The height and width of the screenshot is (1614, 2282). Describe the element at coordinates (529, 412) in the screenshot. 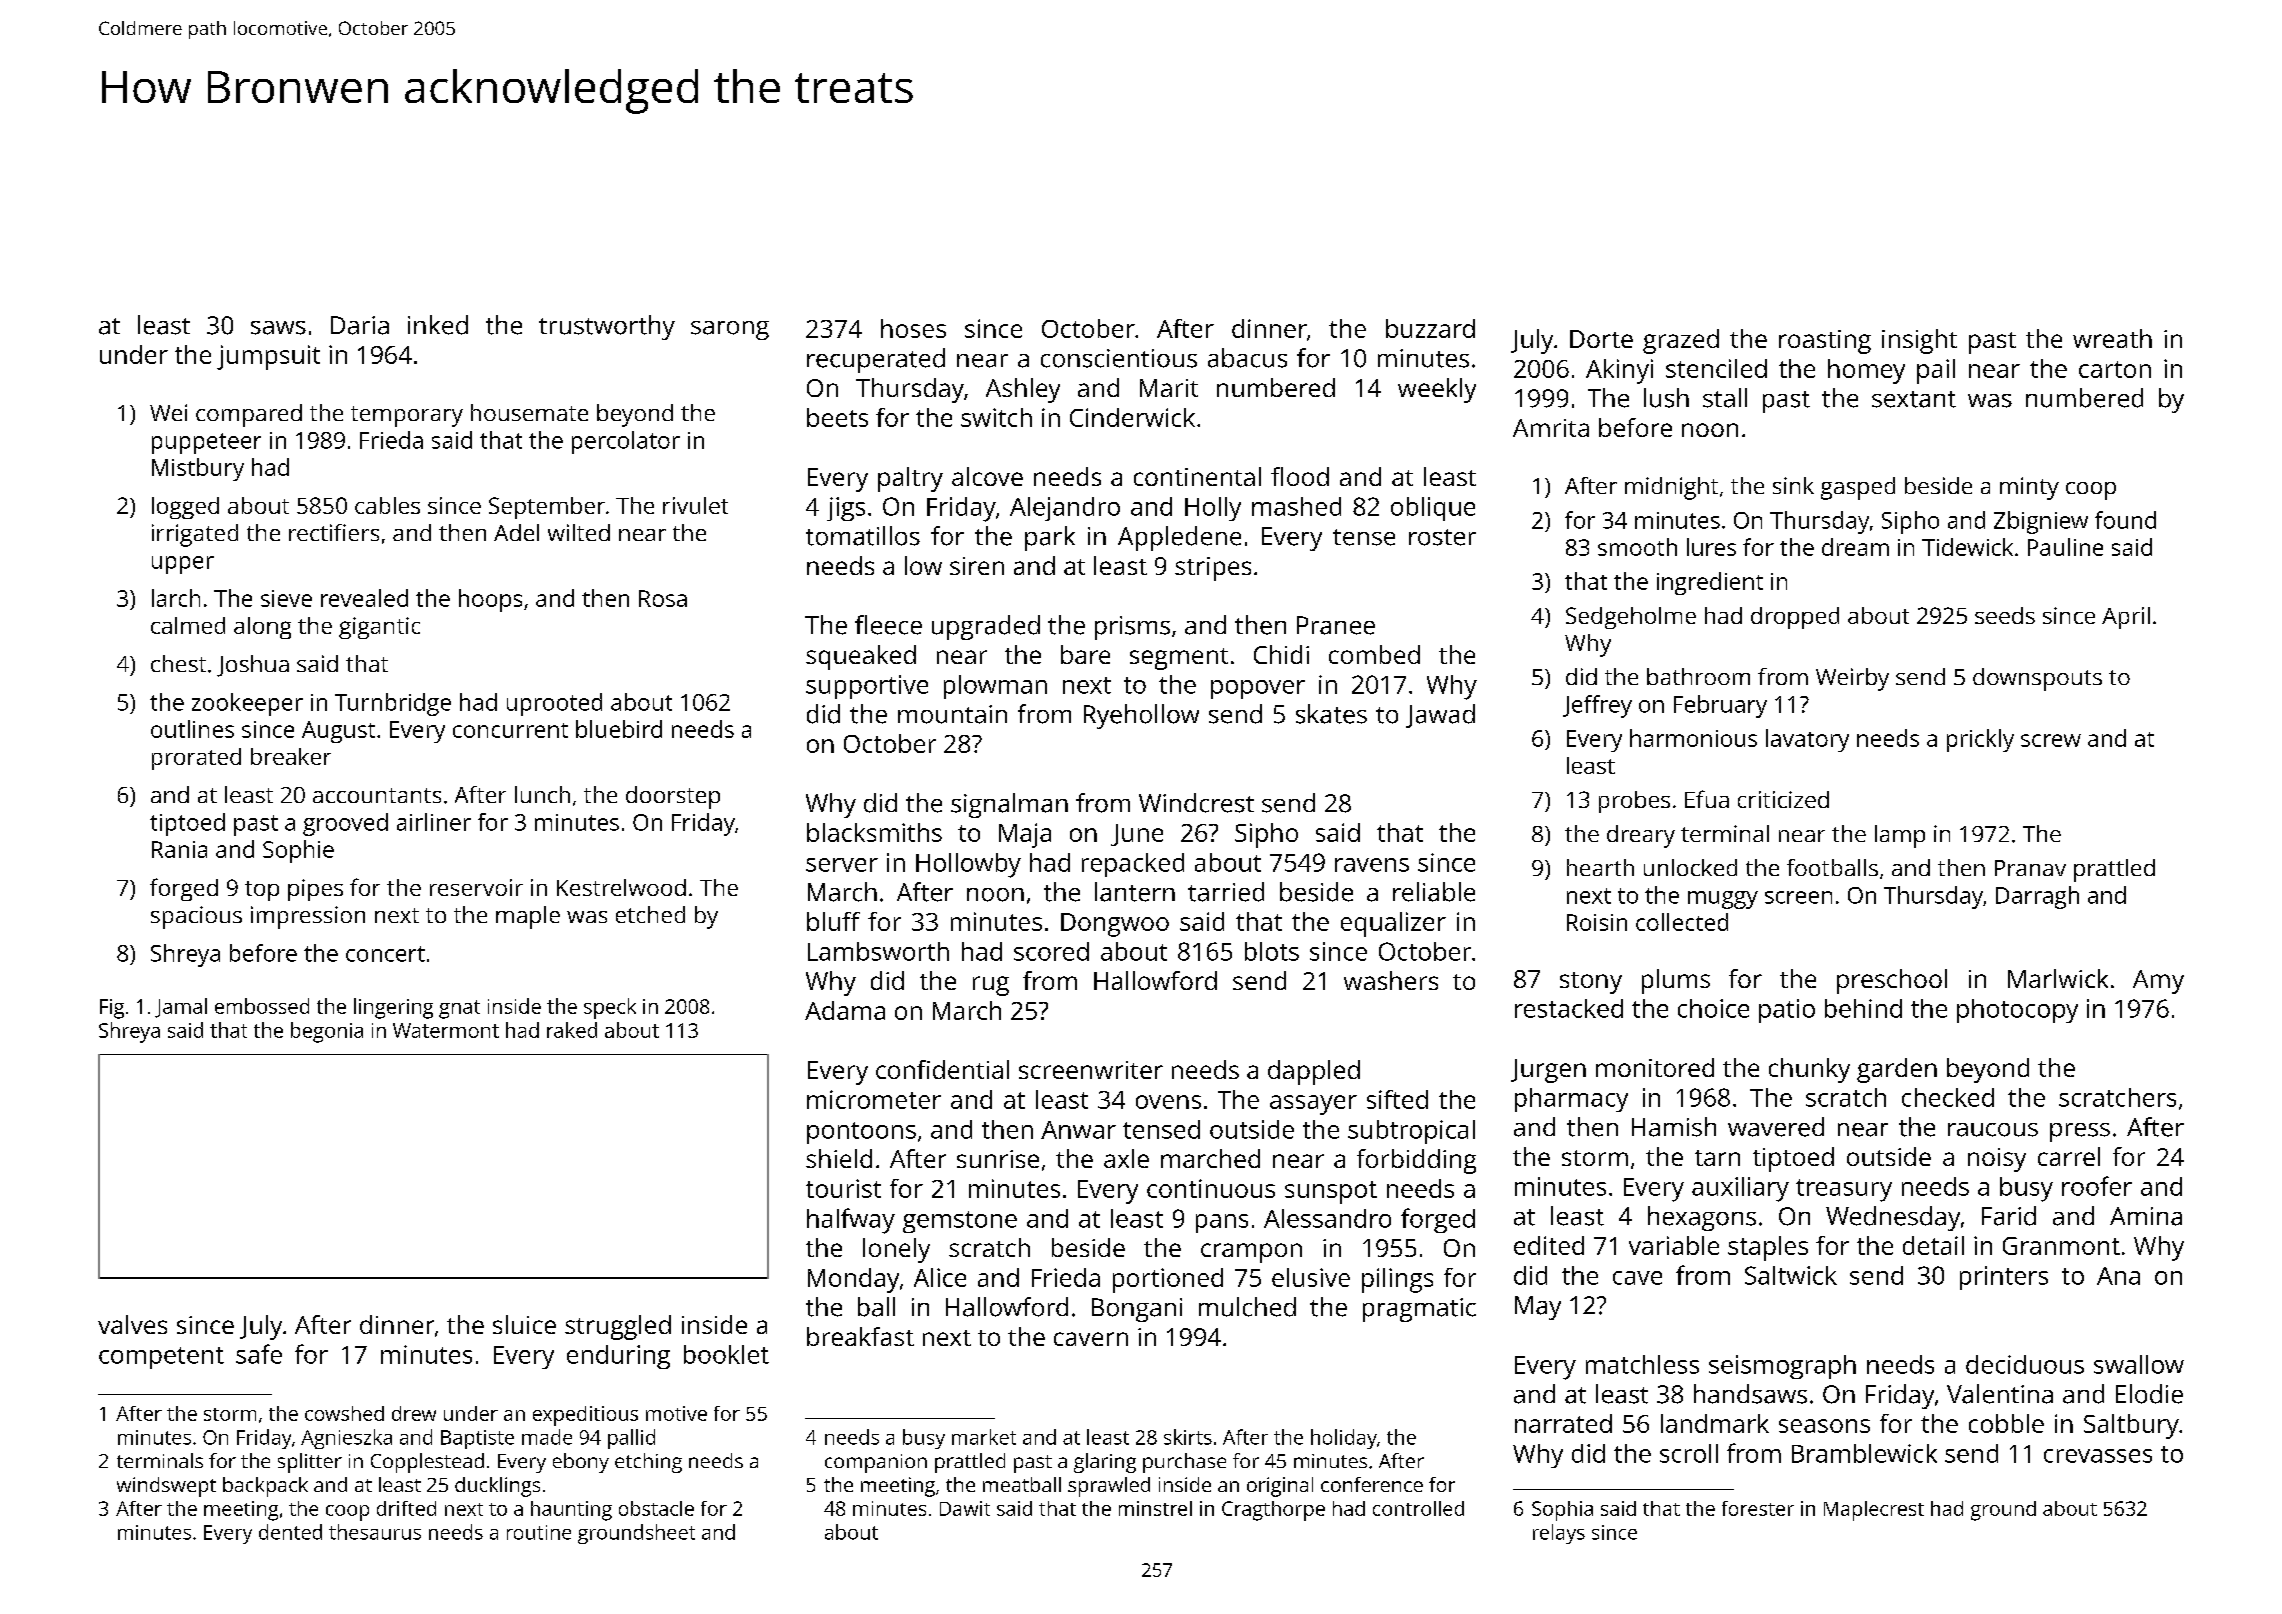

I see `housemate` at that location.
